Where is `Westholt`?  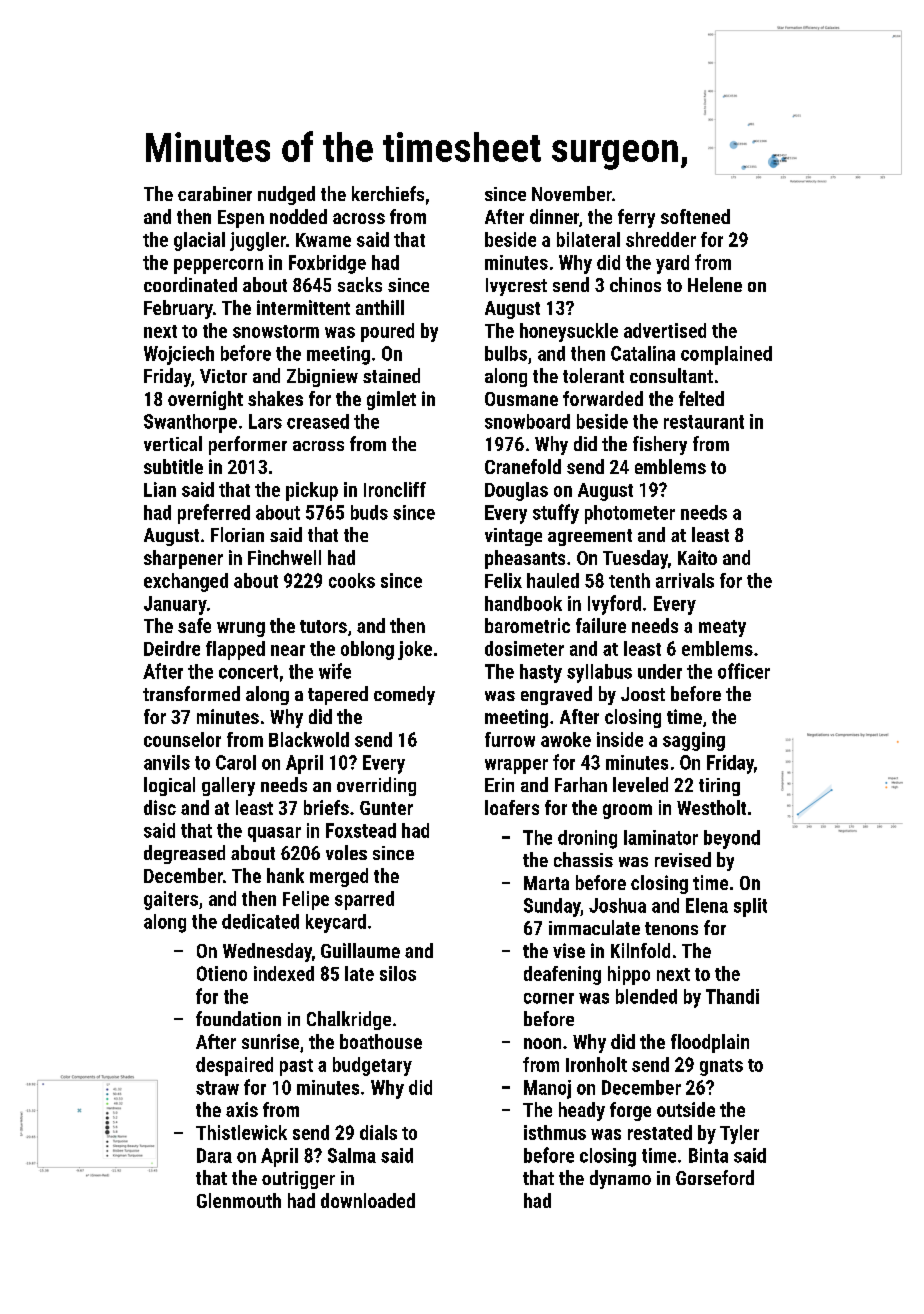
Westholt is located at coordinates (711, 807).
